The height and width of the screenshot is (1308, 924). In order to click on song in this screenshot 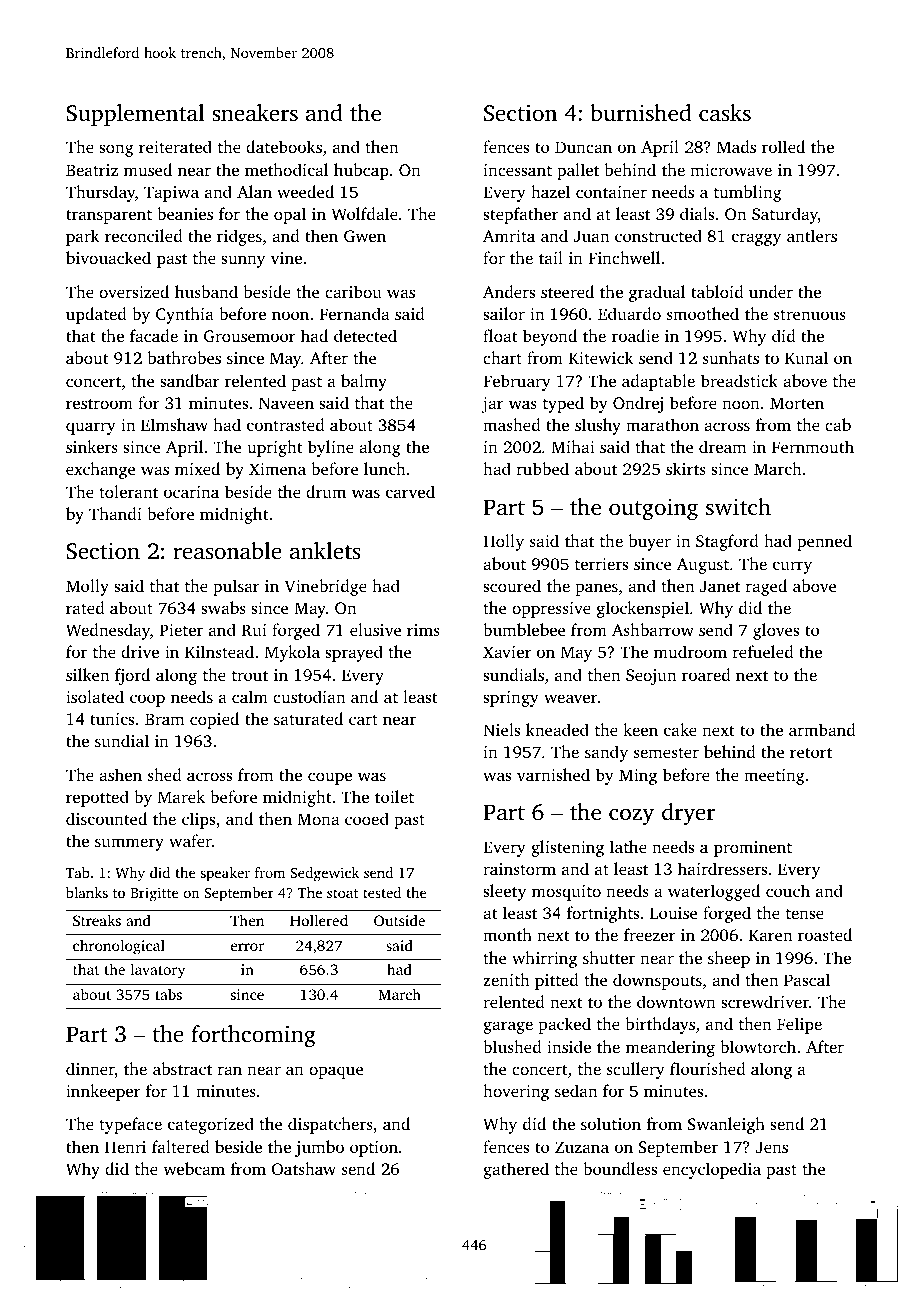, I will do `click(116, 150)`.
